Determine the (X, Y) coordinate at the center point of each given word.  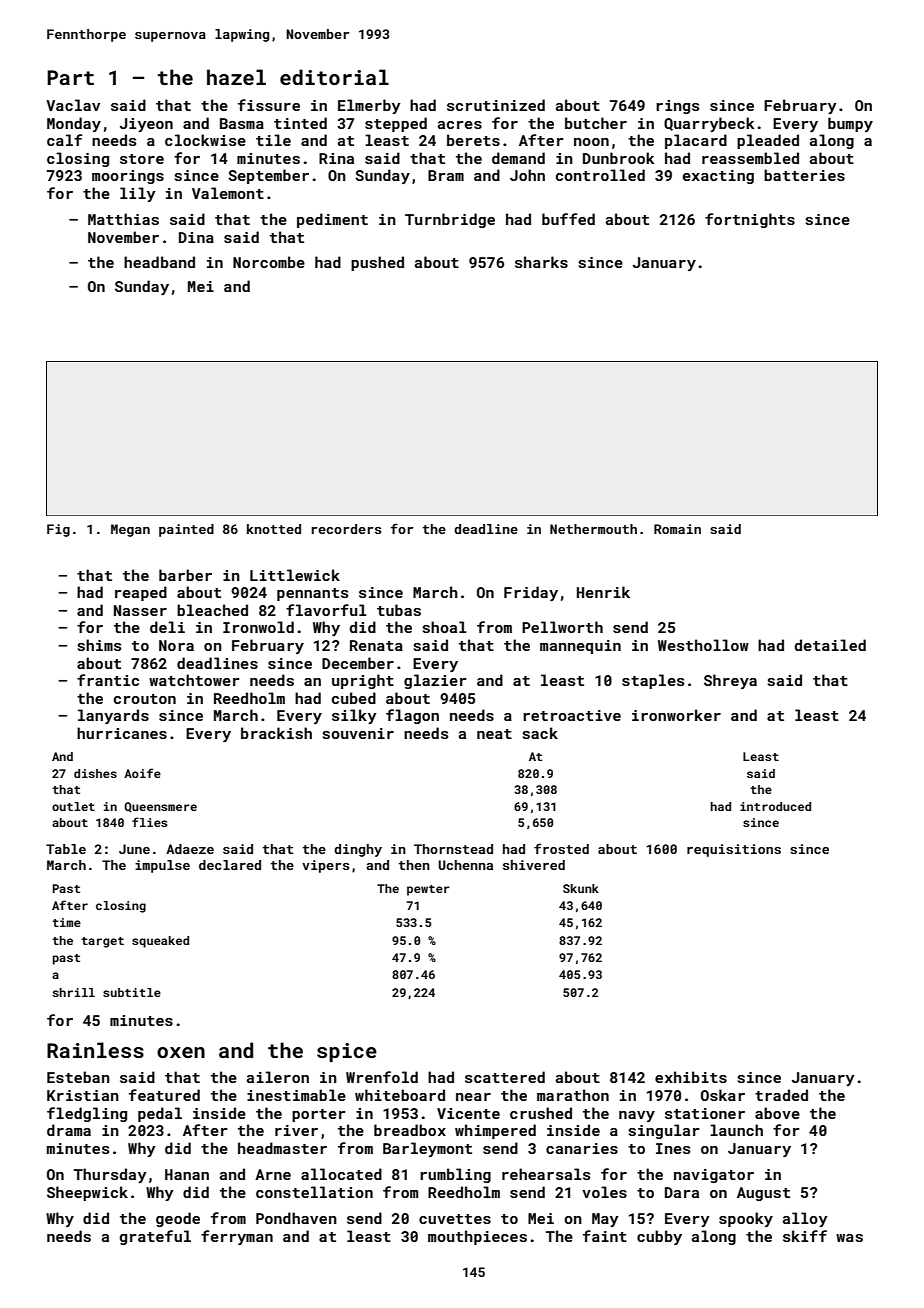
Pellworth (562, 627)
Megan (130, 530)
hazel (236, 77)
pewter (428, 890)
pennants (312, 594)
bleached (212, 610)
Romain (677, 529)
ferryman (237, 1237)
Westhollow (703, 645)
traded (781, 1095)
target (102, 942)
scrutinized (496, 105)
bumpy (850, 124)
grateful (155, 1237)
